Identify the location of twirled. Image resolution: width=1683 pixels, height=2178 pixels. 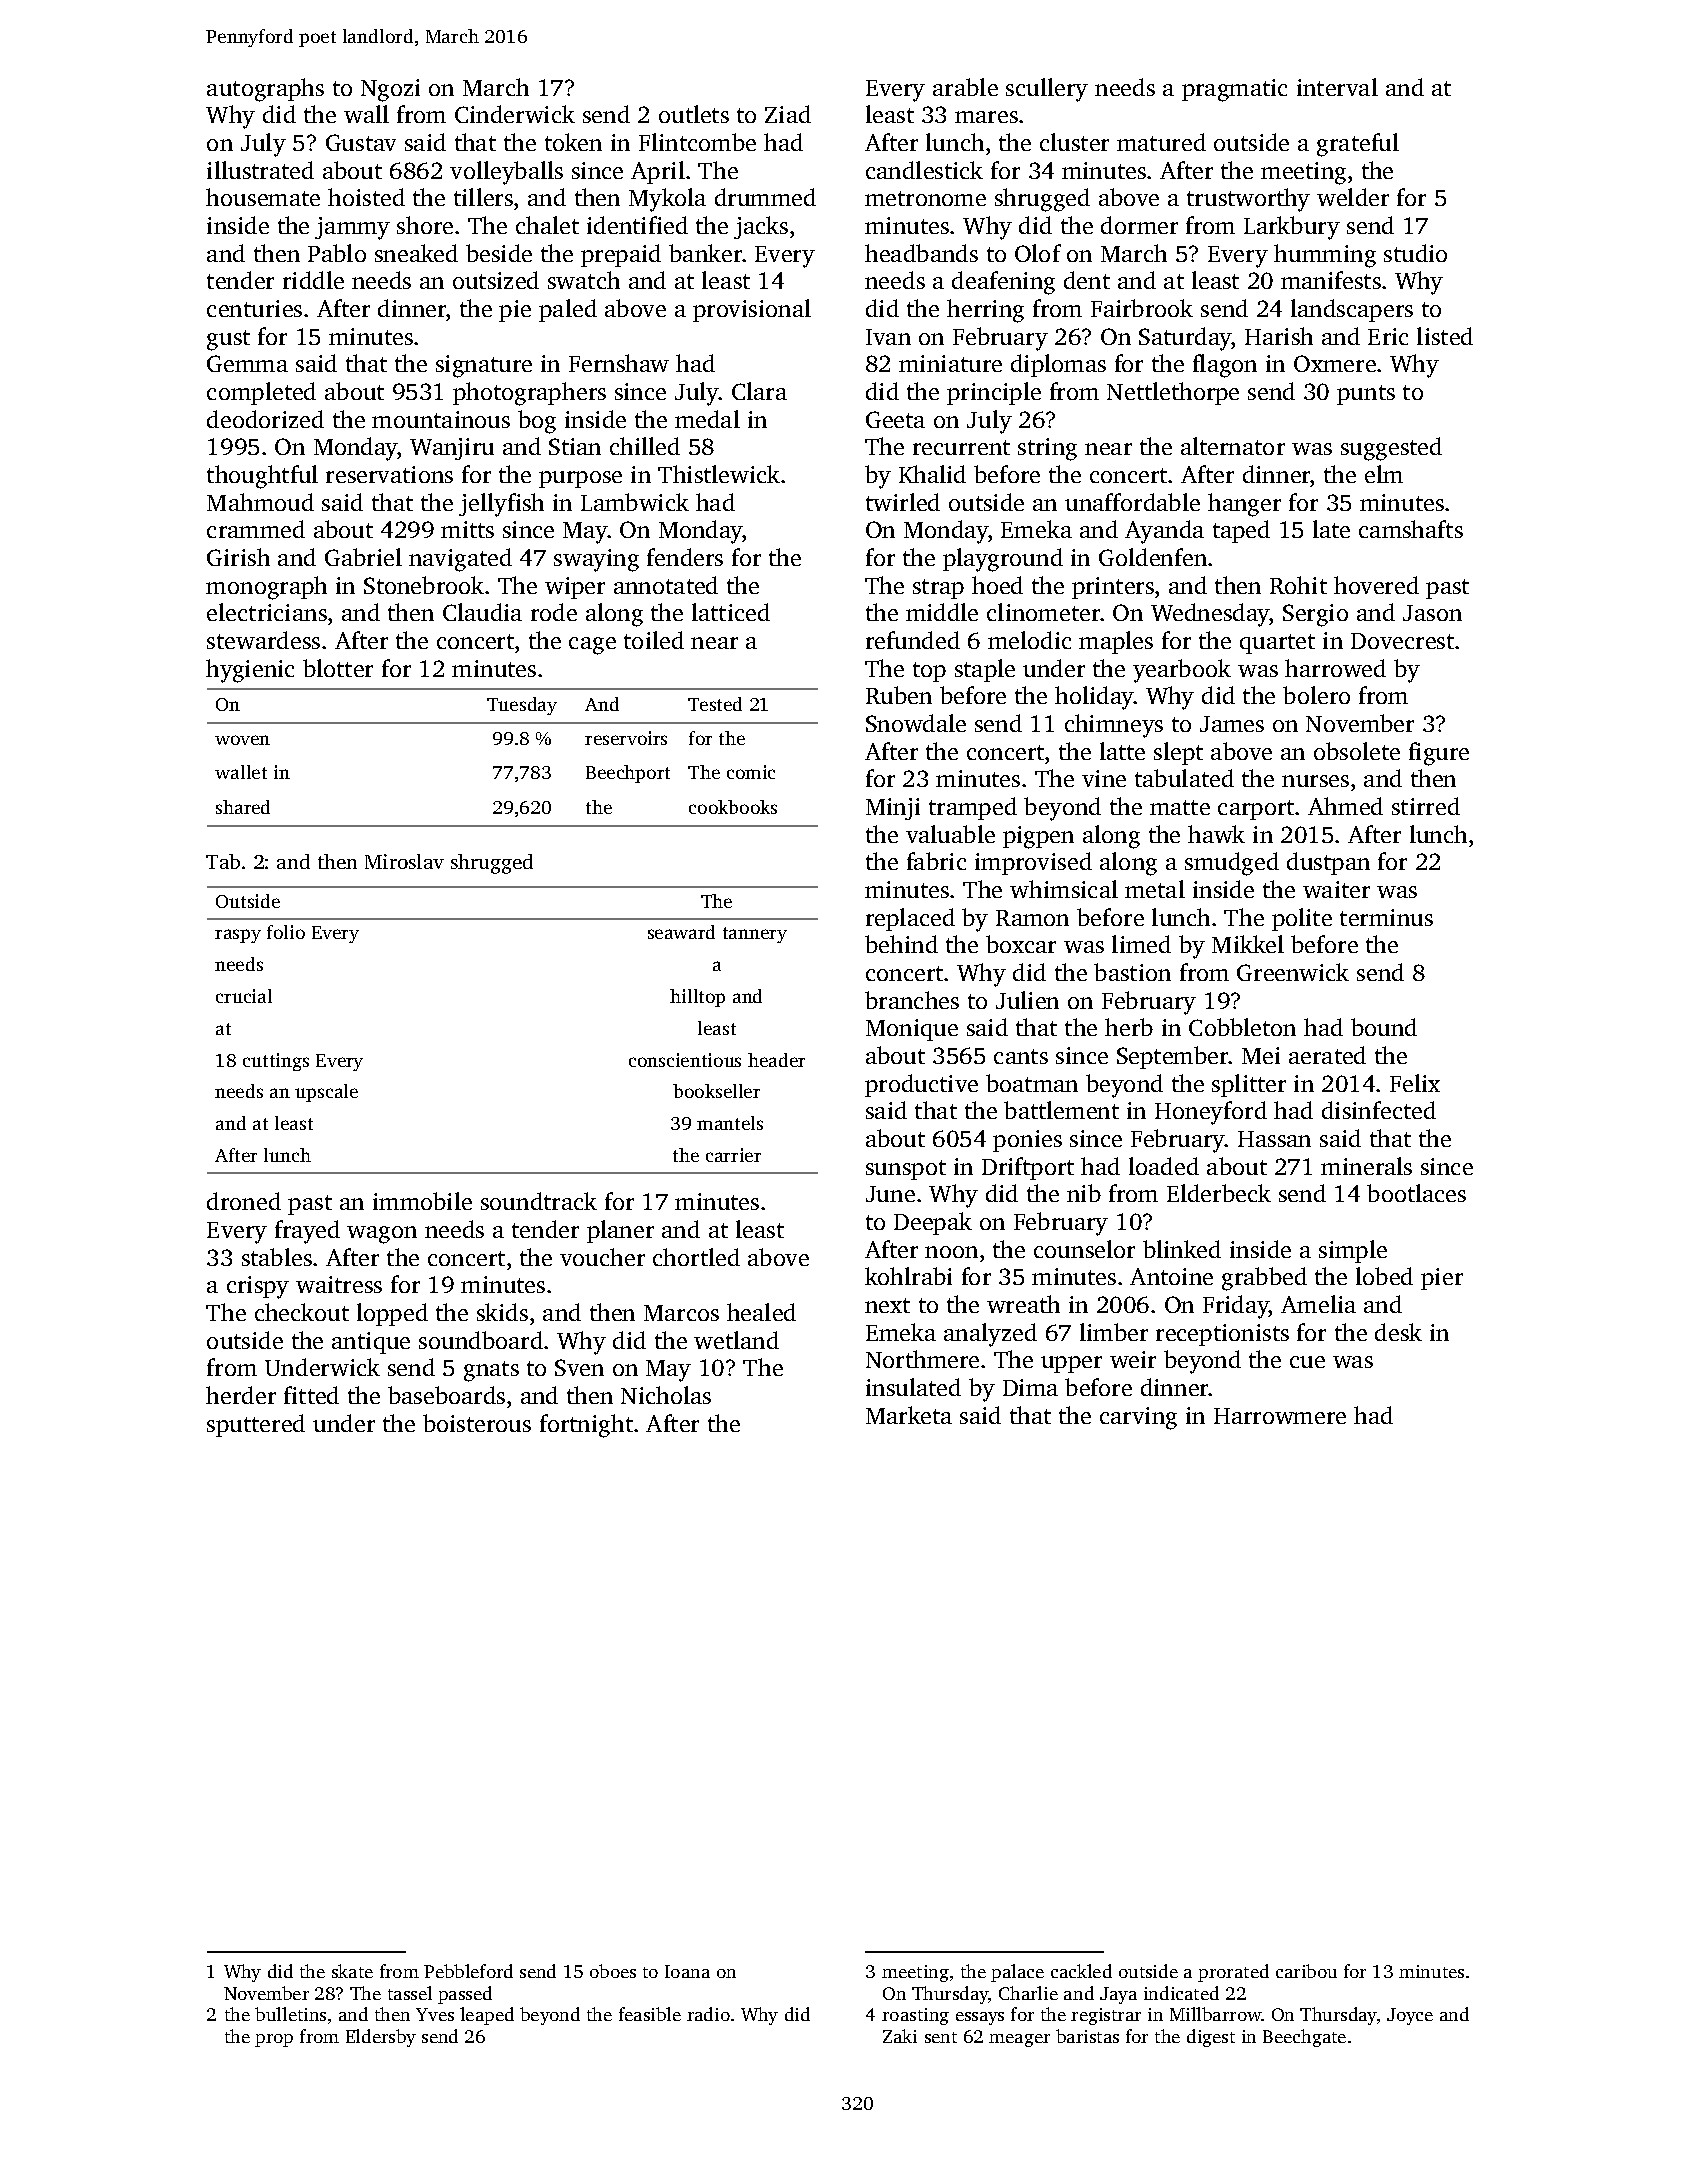
(903, 502).
